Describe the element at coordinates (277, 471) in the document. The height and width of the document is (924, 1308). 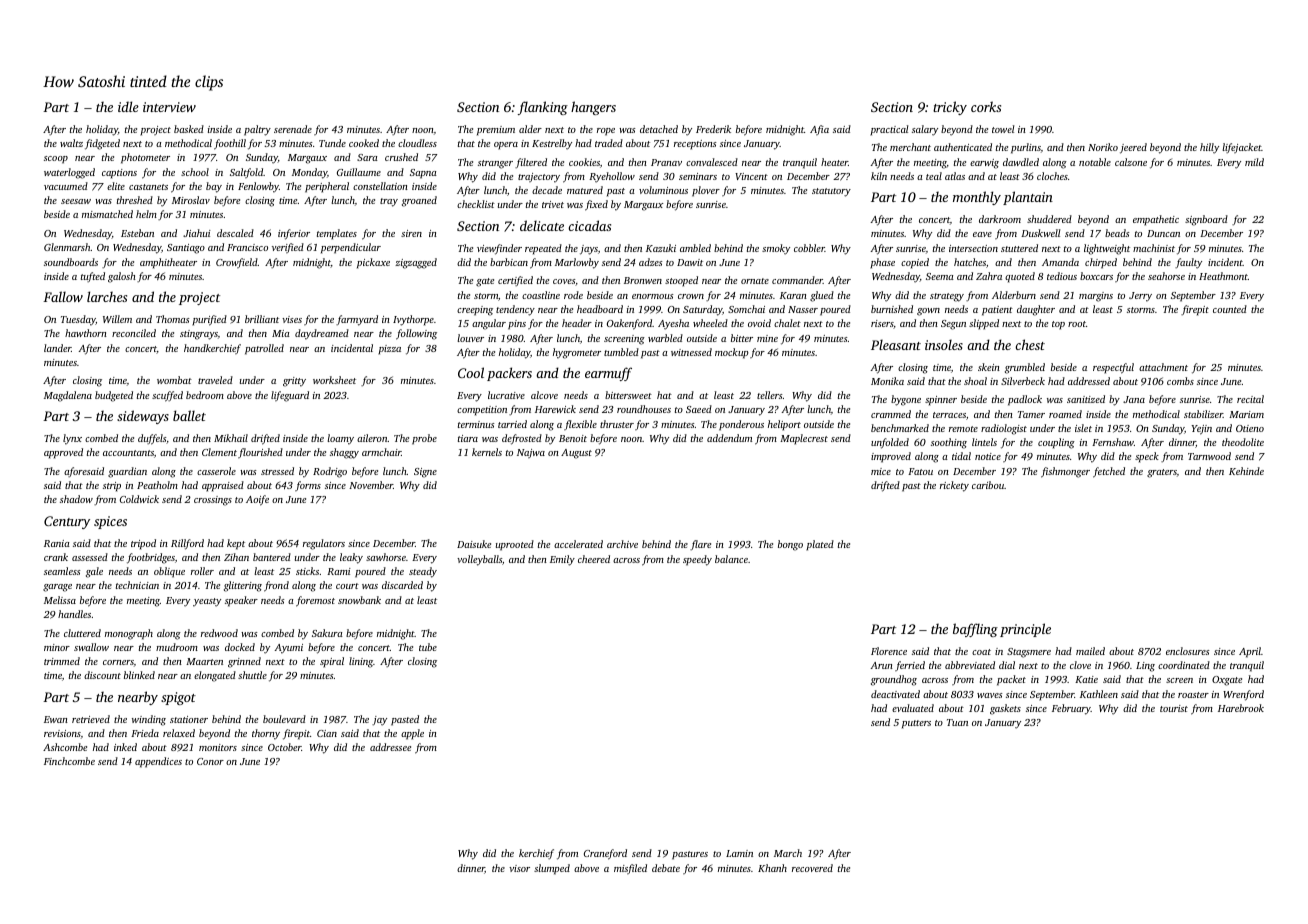
I see `stressed` at that location.
